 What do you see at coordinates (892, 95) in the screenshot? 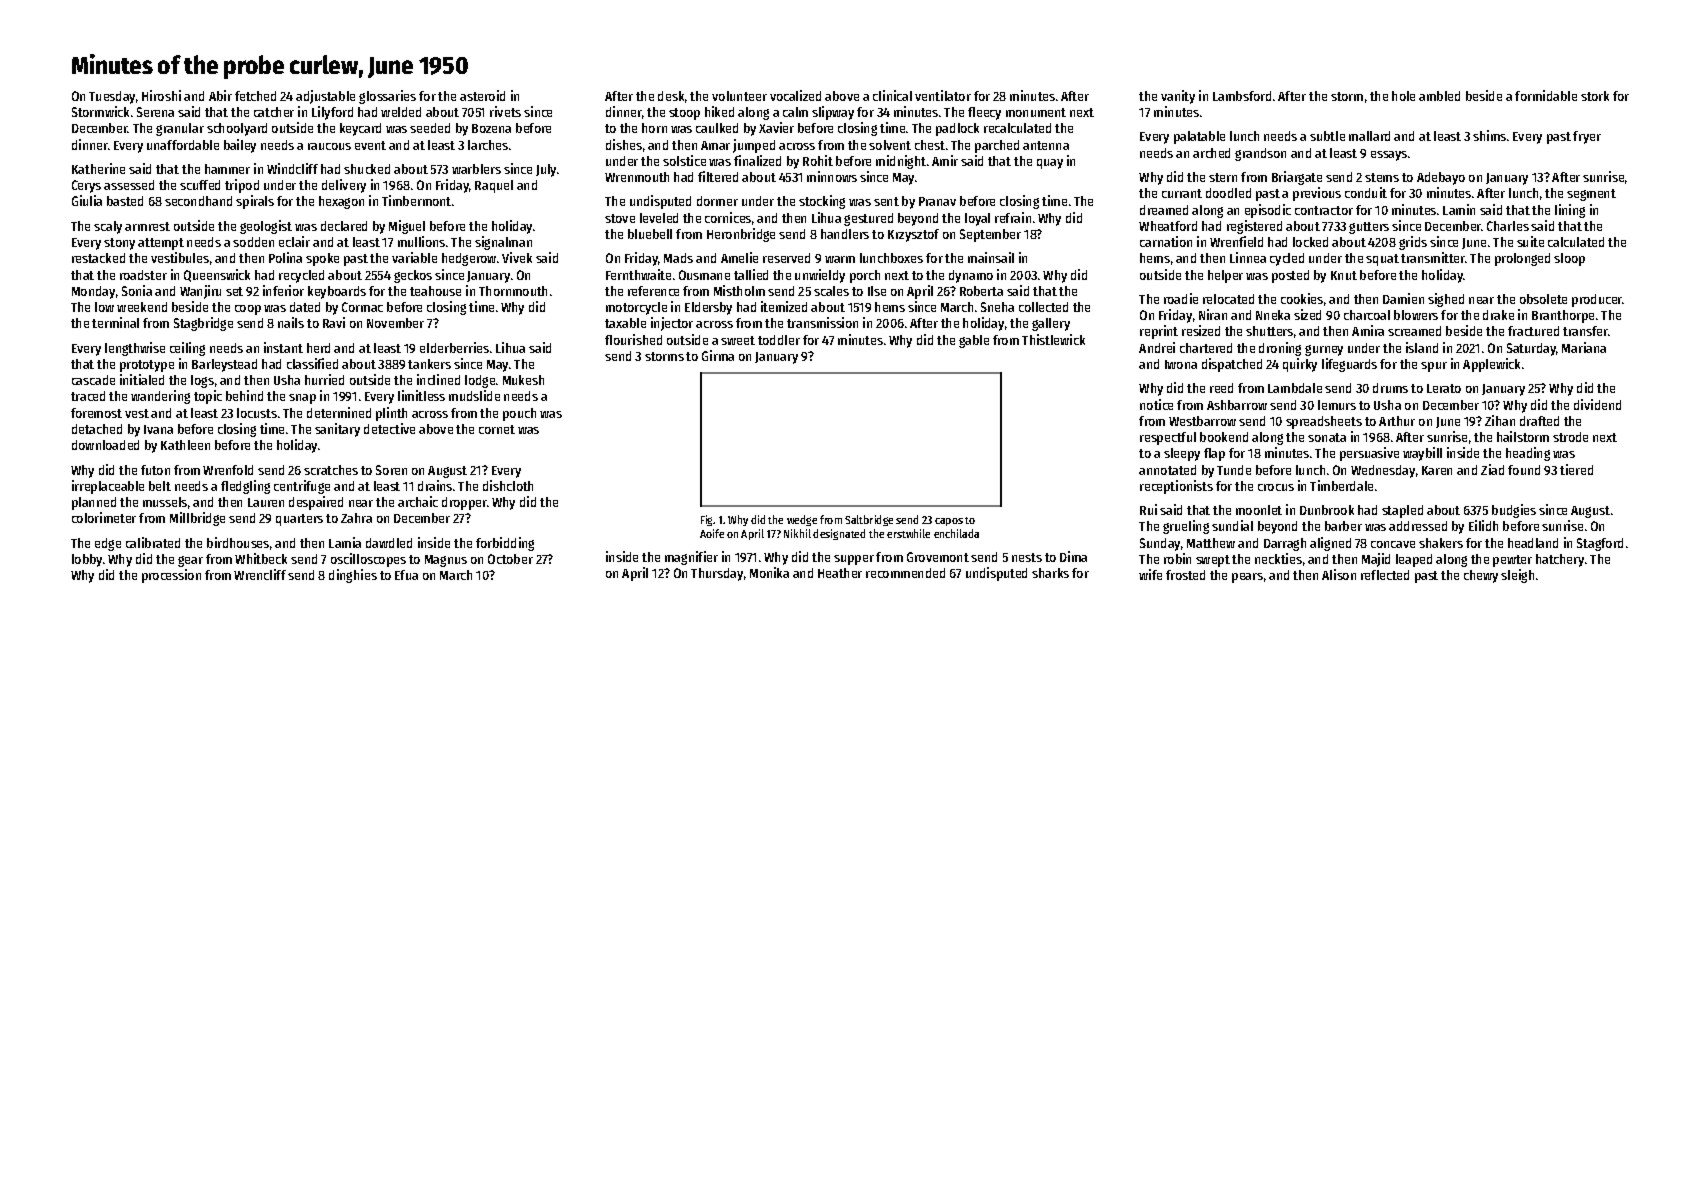
I see `clinical` at bounding box center [892, 95].
